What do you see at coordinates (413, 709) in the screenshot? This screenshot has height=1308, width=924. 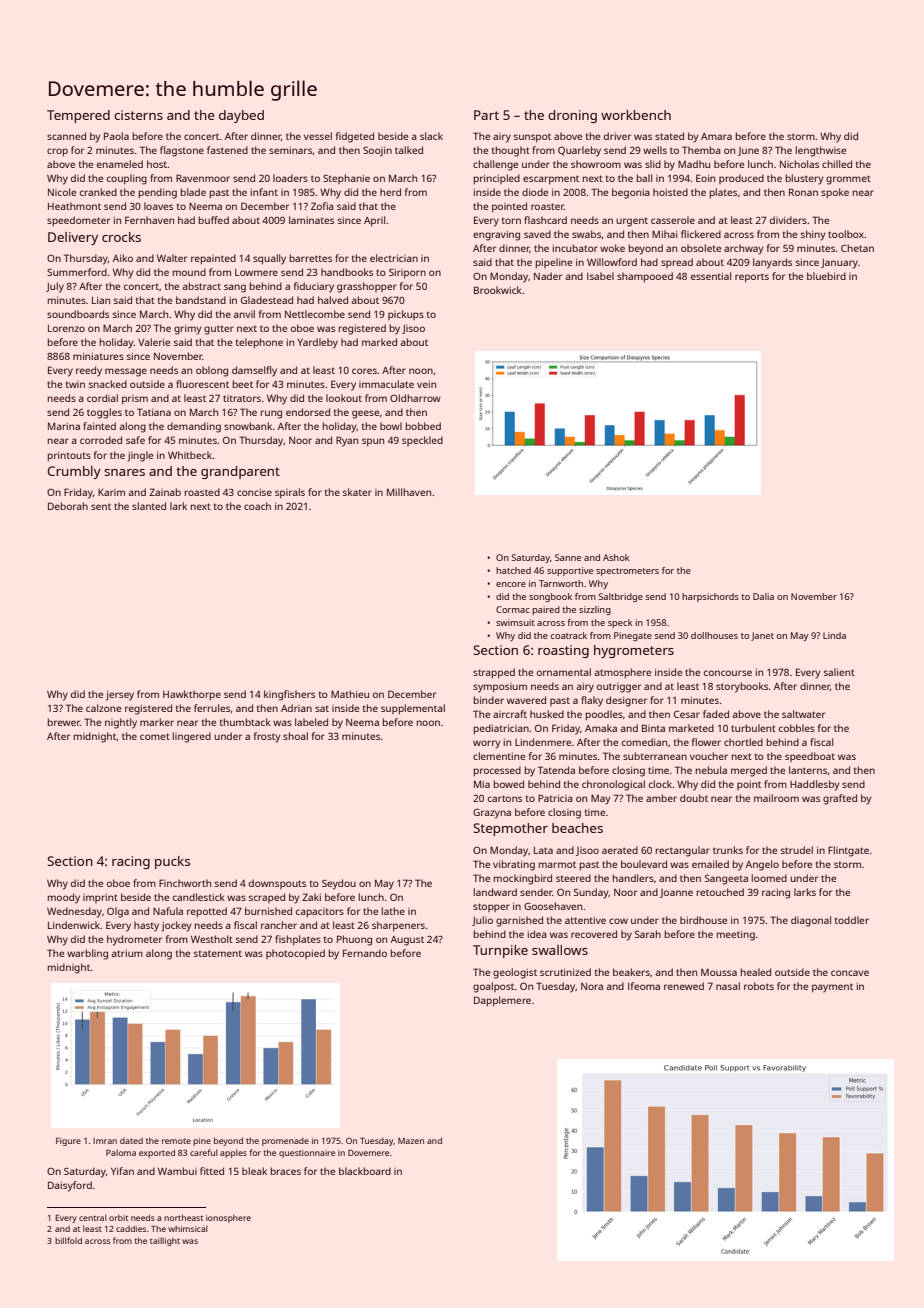 I see `supplemental` at bounding box center [413, 709].
